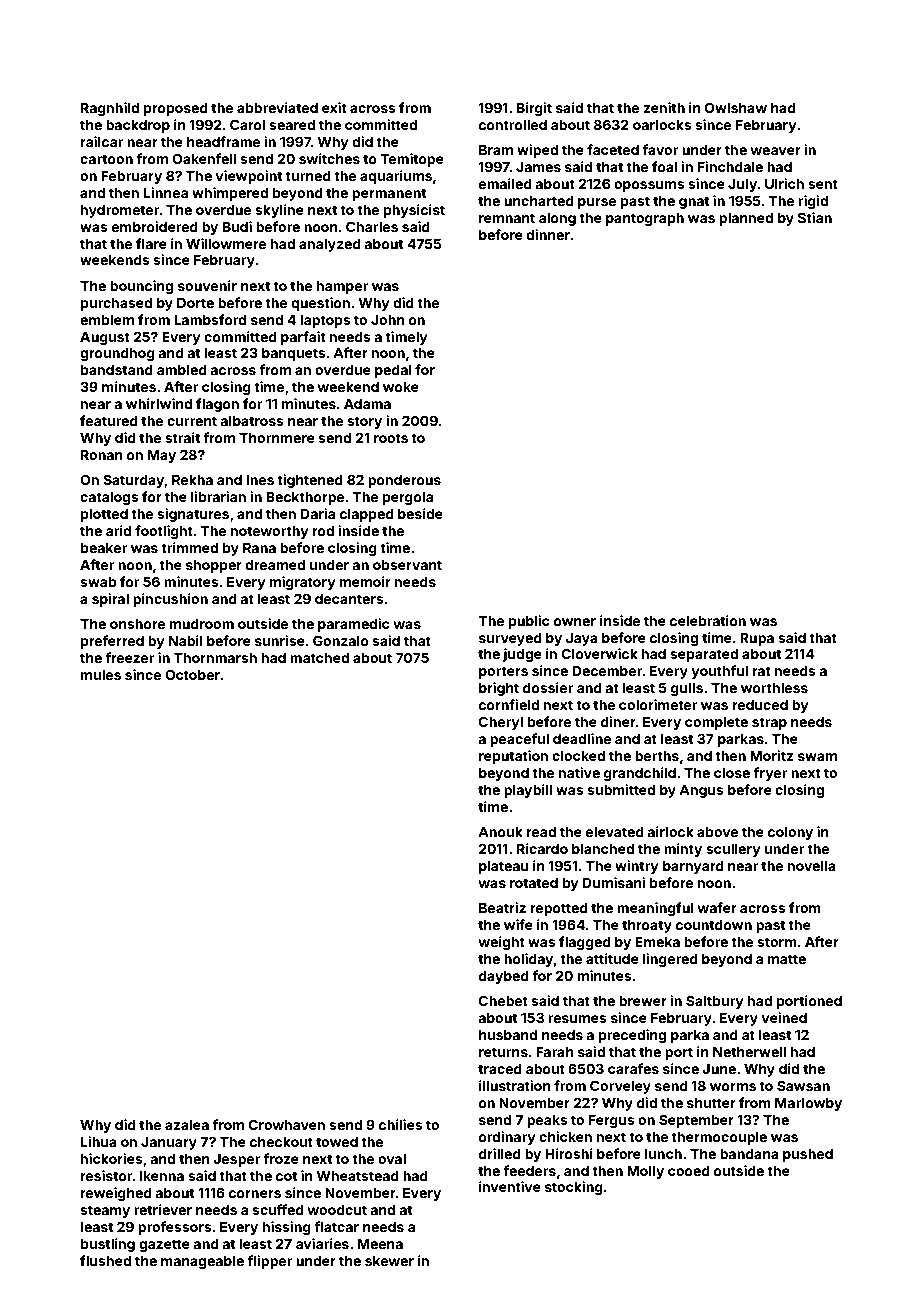 Image resolution: width=924 pixels, height=1308 pixels. What do you see at coordinates (815, 217) in the document?
I see `Stian` at bounding box center [815, 217].
